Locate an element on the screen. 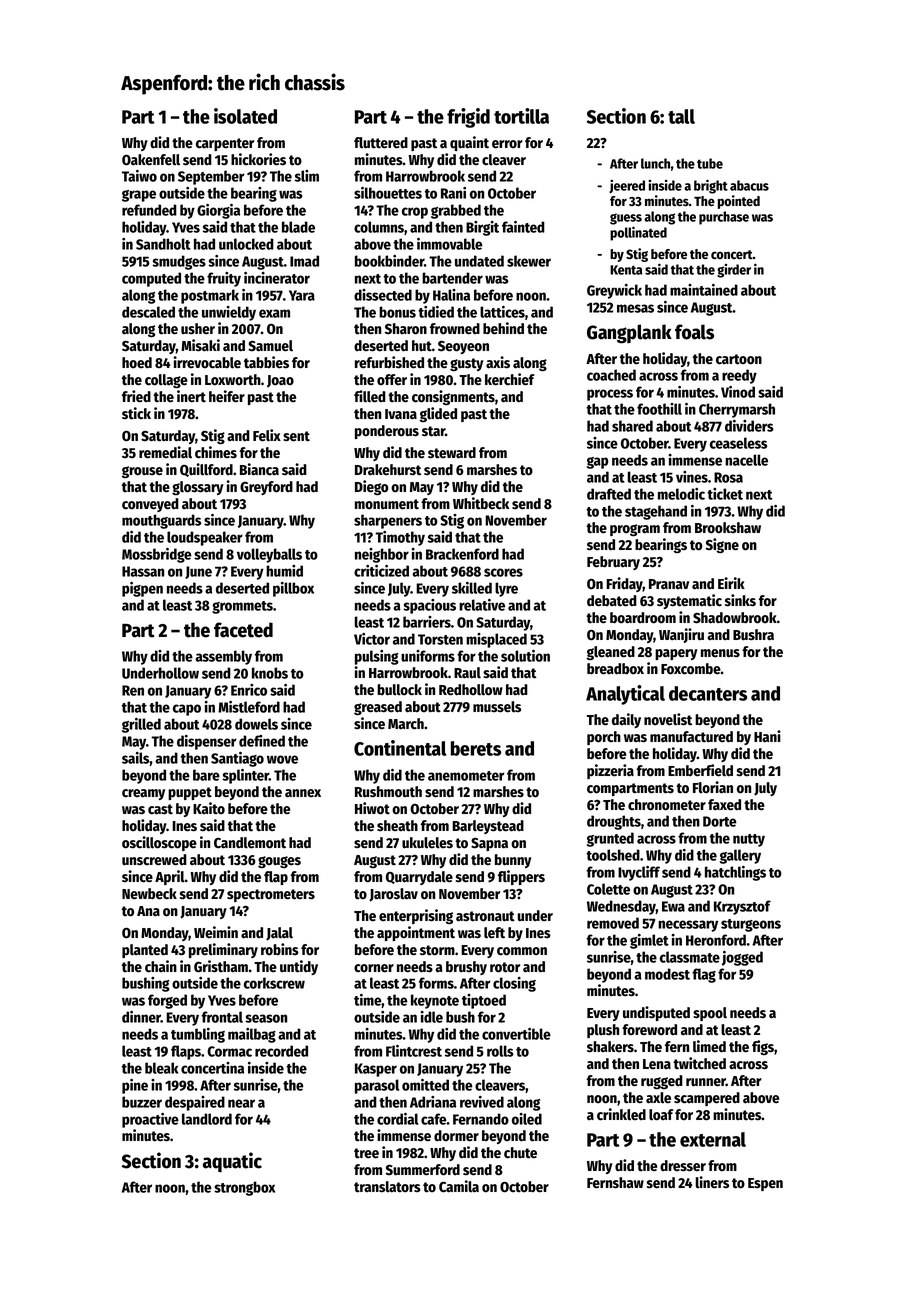  Jaroslav is located at coordinates (393, 895).
